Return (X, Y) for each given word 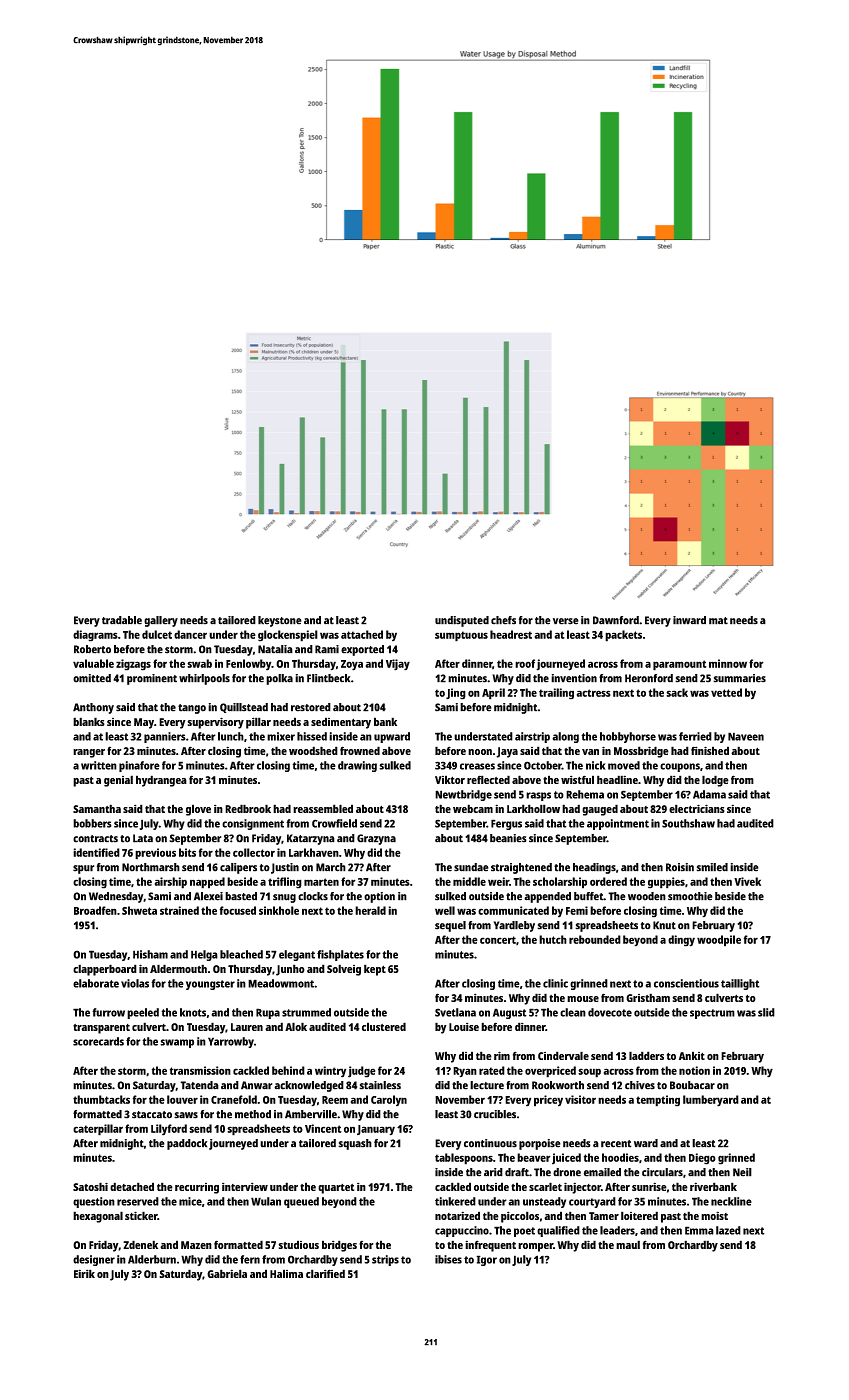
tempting (658, 1101)
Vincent (323, 1128)
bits (187, 852)
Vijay (398, 665)
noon (480, 752)
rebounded (595, 939)
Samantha (97, 808)
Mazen (196, 1245)
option (379, 897)
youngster (210, 985)
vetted (726, 692)
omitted (92, 678)
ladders (646, 1055)
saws (186, 1115)
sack (677, 692)
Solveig (344, 970)
